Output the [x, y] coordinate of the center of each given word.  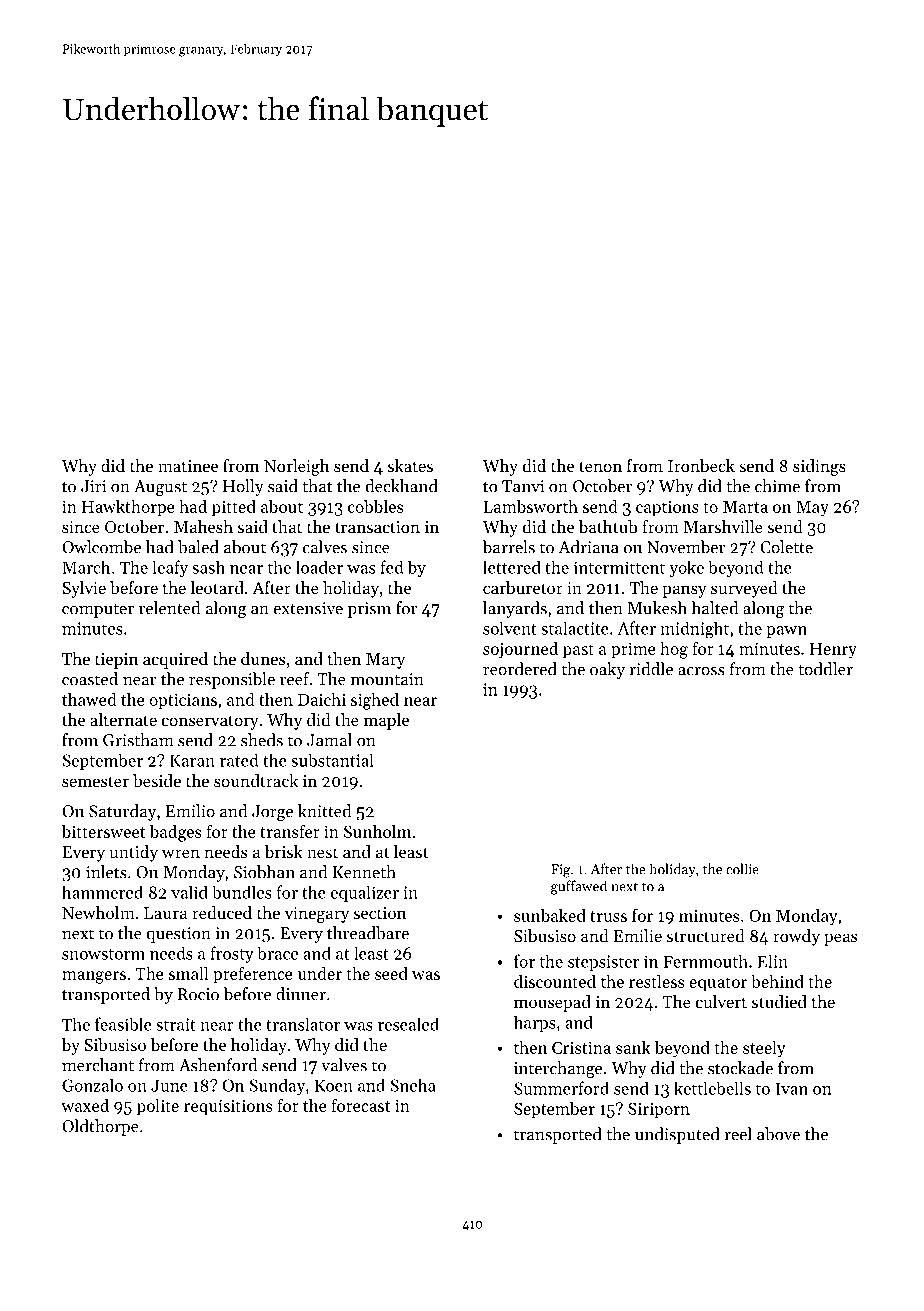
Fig [560, 871]
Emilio [190, 811]
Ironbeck [701, 465]
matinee [188, 466]
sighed [375, 701]
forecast [360, 1105]
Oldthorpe [100, 1127]
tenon [600, 466]
